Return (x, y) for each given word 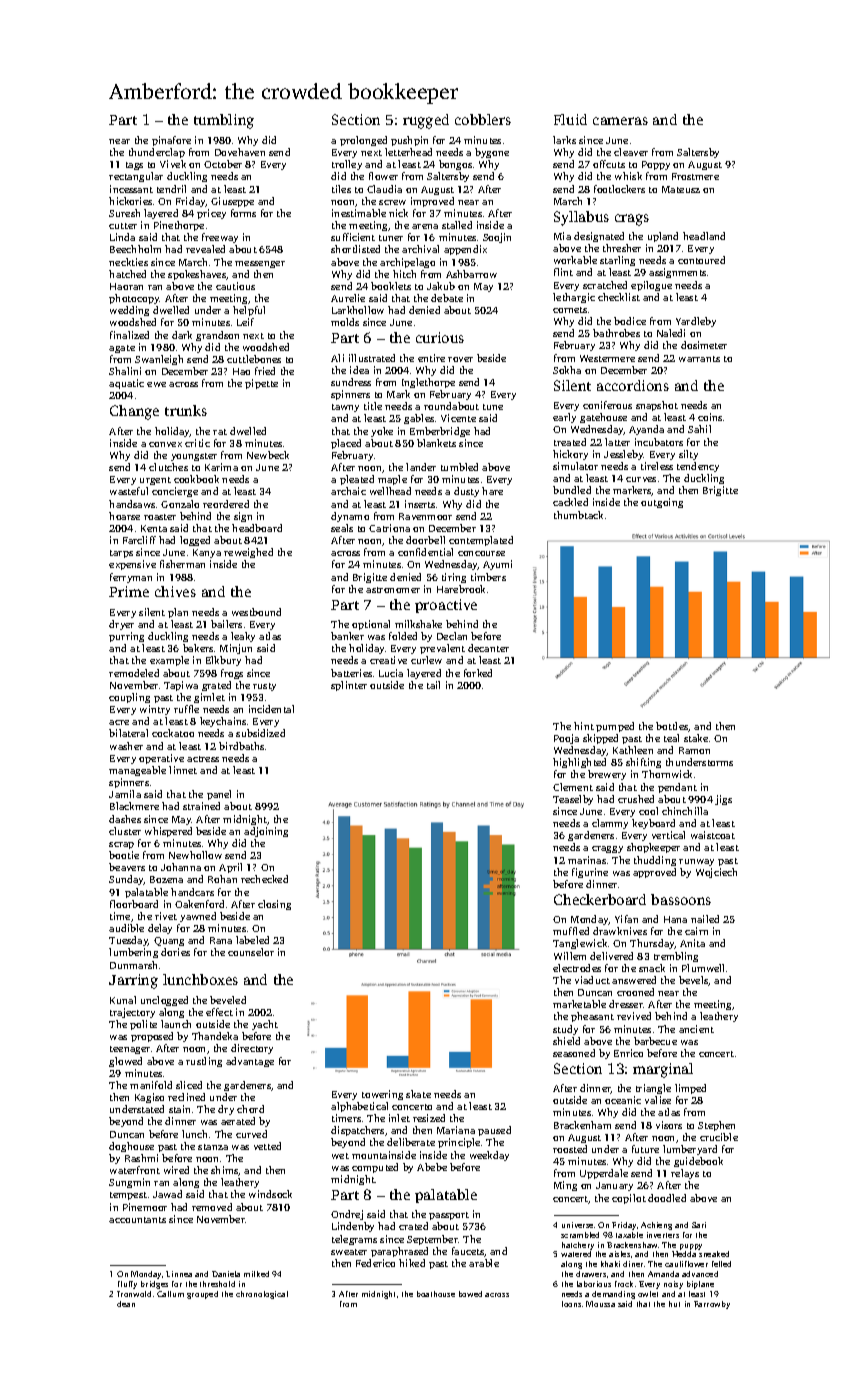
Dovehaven (240, 152)
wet (340, 1156)
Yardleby (696, 322)
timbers (488, 577)
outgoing (662, 503)
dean (126, 1304)
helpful (249, 311)
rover (460, 359)
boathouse (436, 1294)
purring (126, 637)
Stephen (716, 1126)
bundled (572, 490)
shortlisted (355, 249)
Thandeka (215, 1036)
